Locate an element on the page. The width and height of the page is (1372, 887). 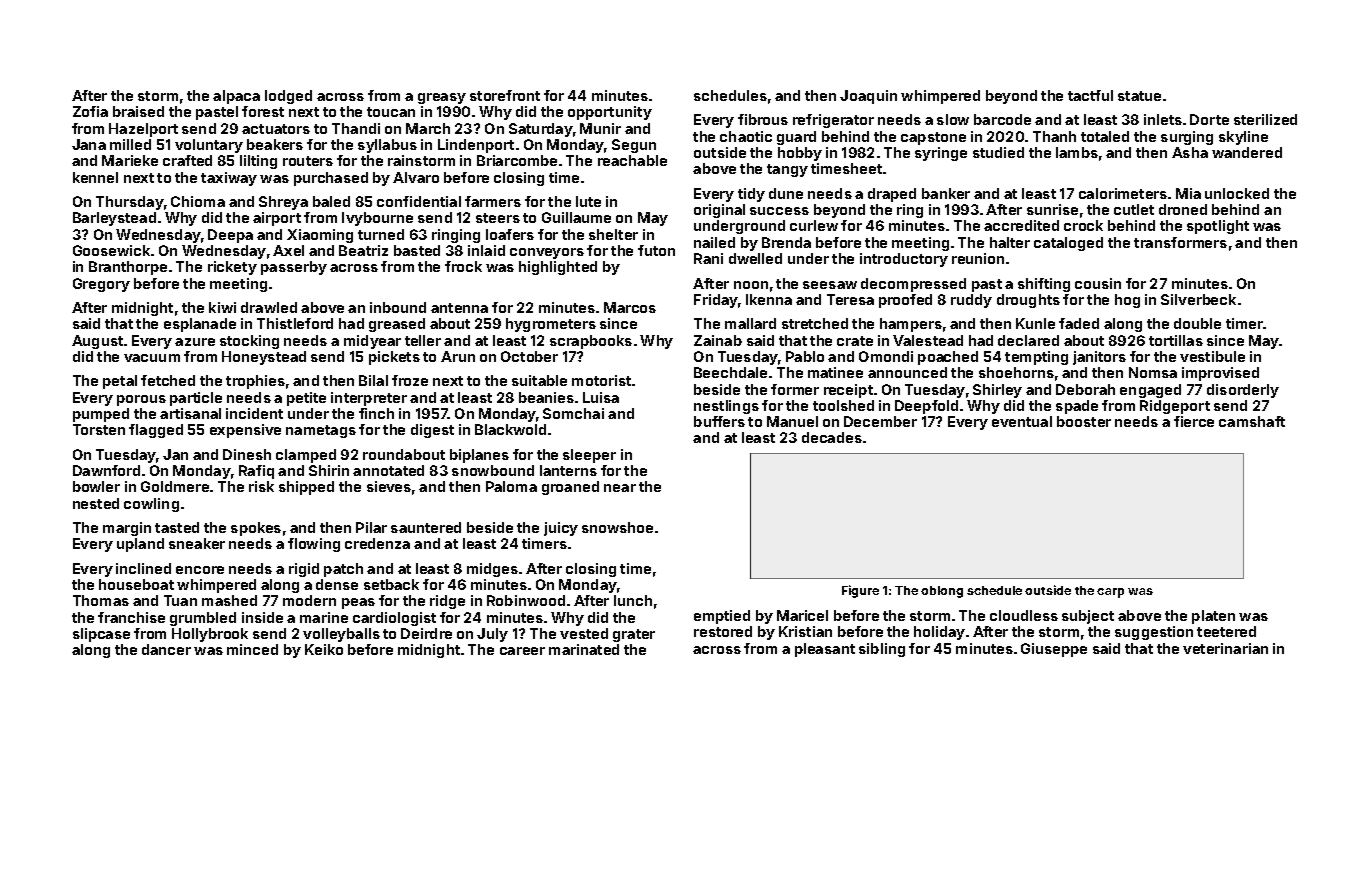
suitable is located at coordinates (539, 380).
